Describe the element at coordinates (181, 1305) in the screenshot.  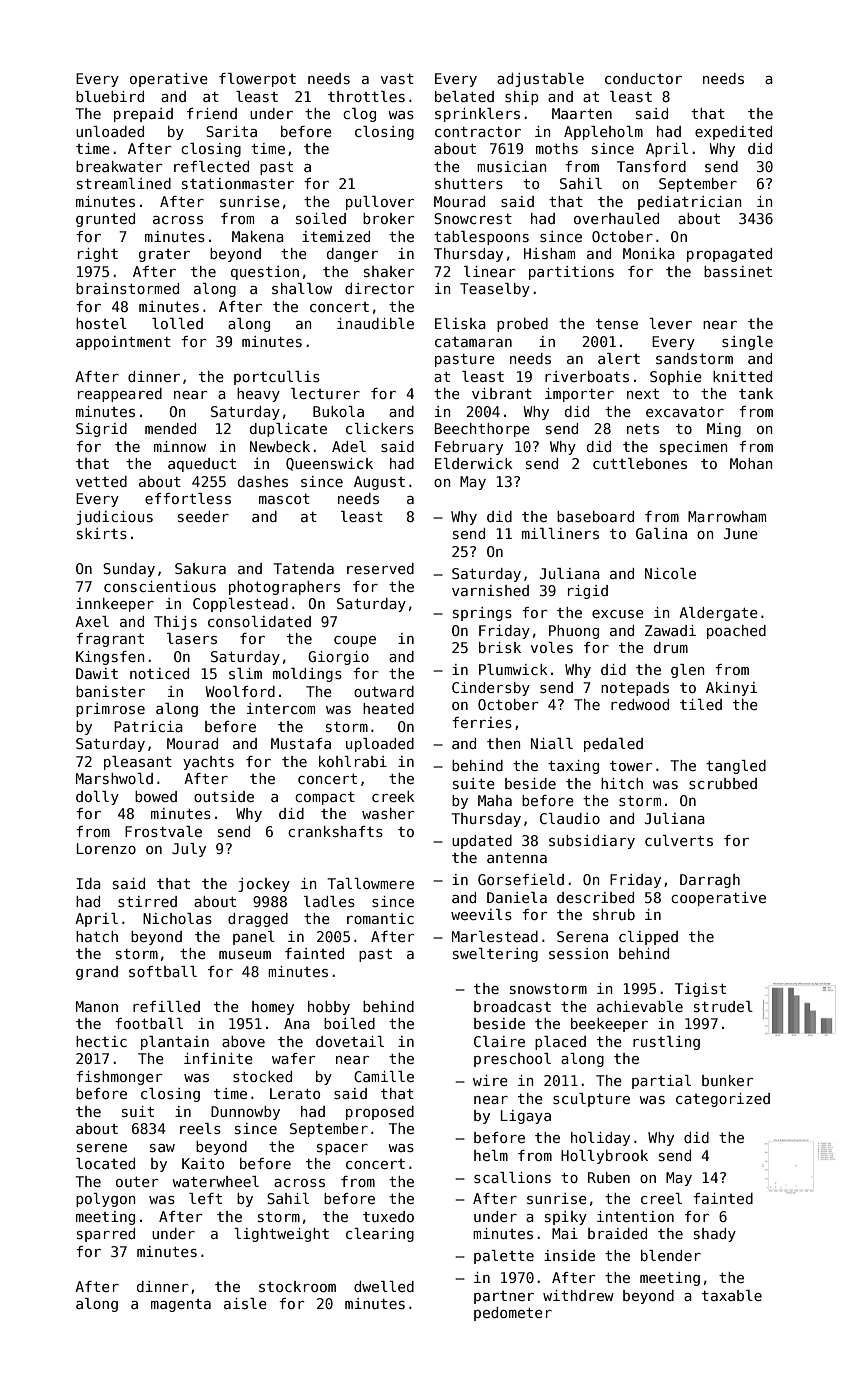
I see `magenta` at that location.
